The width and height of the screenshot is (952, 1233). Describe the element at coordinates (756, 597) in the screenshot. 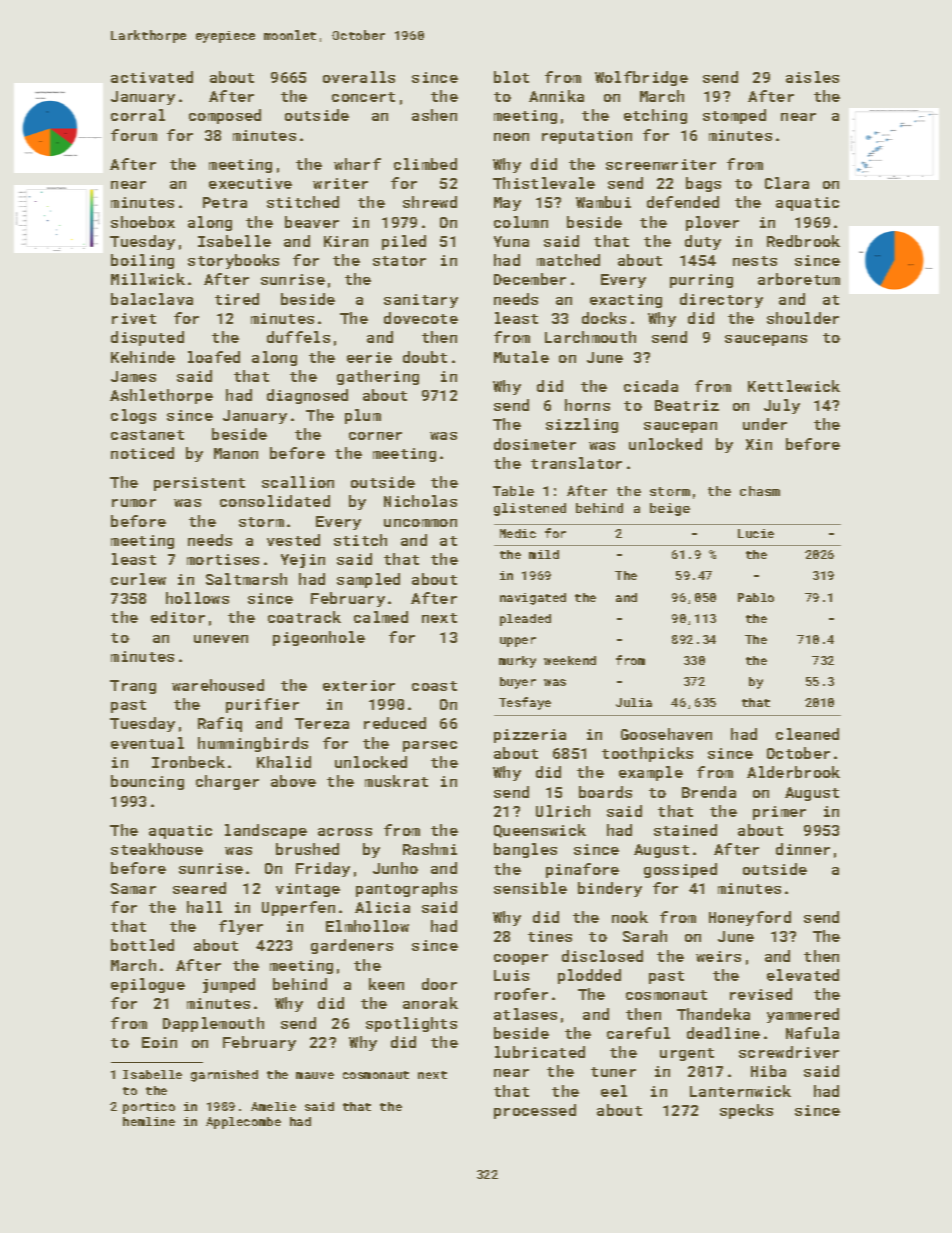

I see `Pablo` at that location.
